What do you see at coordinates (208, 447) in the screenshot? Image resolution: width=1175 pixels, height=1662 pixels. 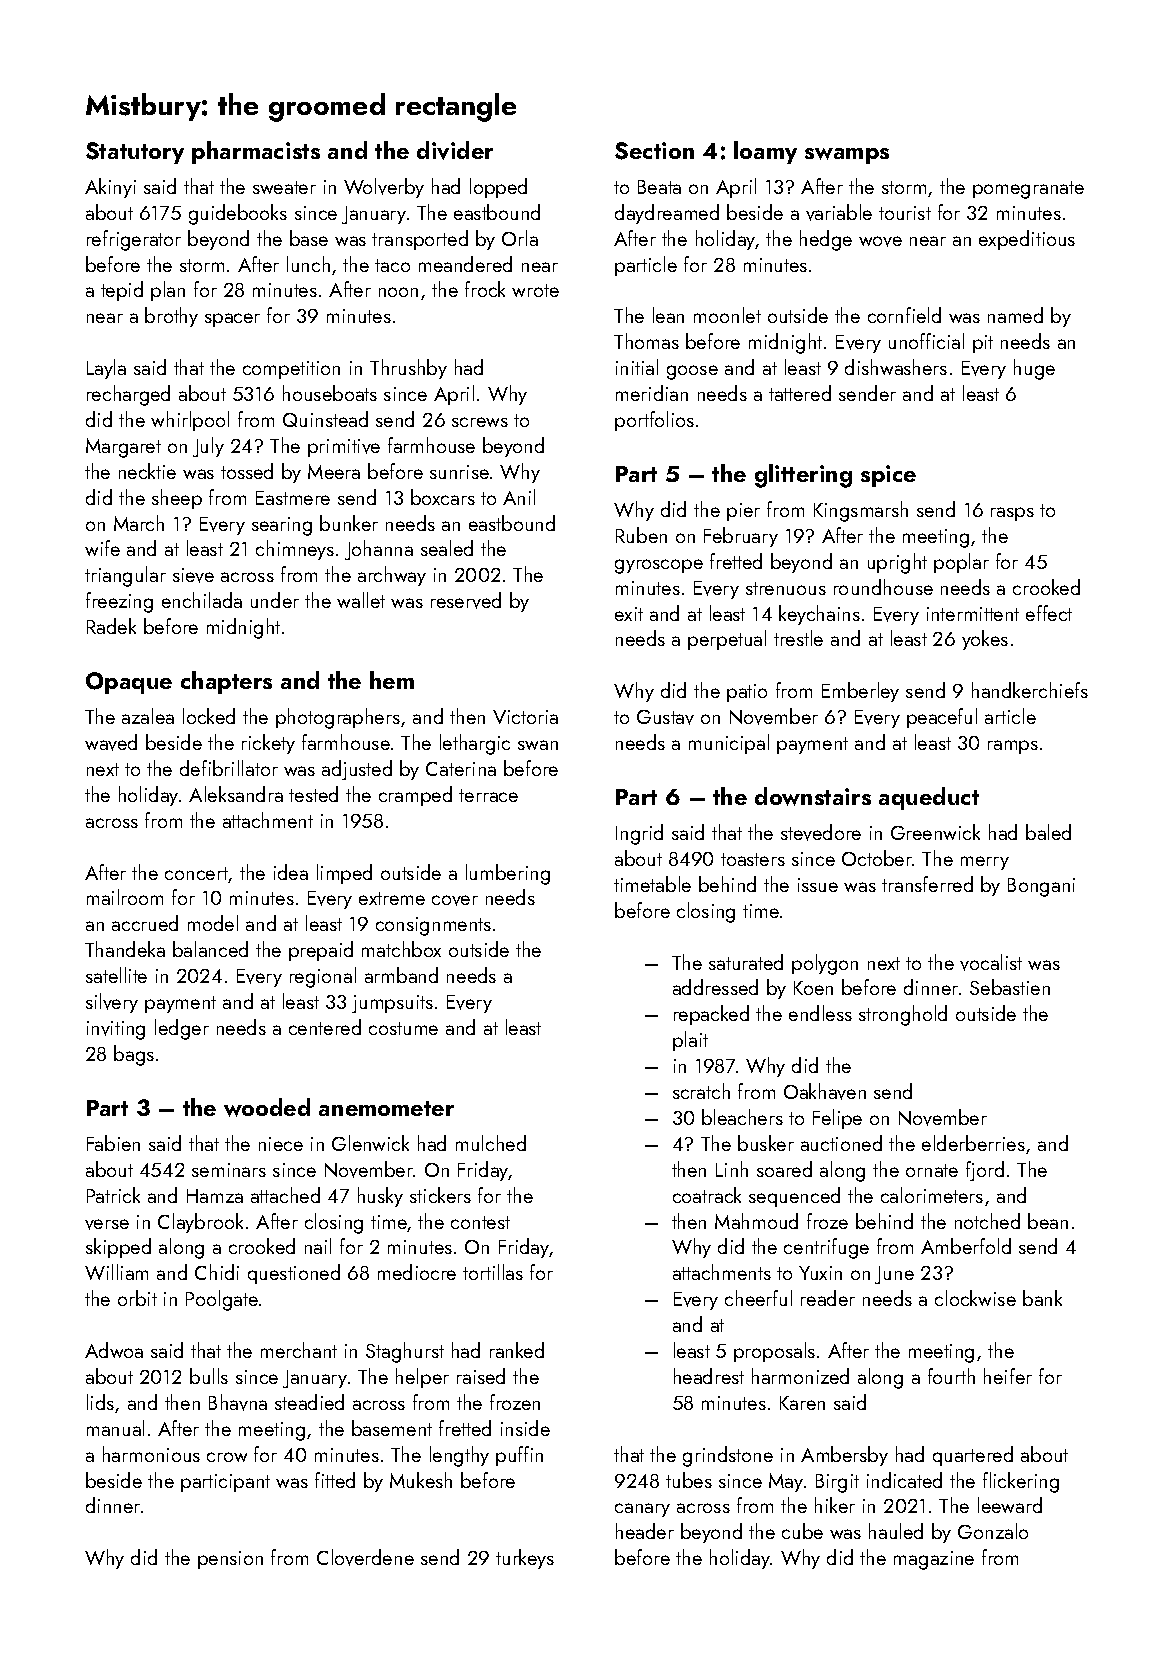 I see `July` at bounding box center [208, 447].
